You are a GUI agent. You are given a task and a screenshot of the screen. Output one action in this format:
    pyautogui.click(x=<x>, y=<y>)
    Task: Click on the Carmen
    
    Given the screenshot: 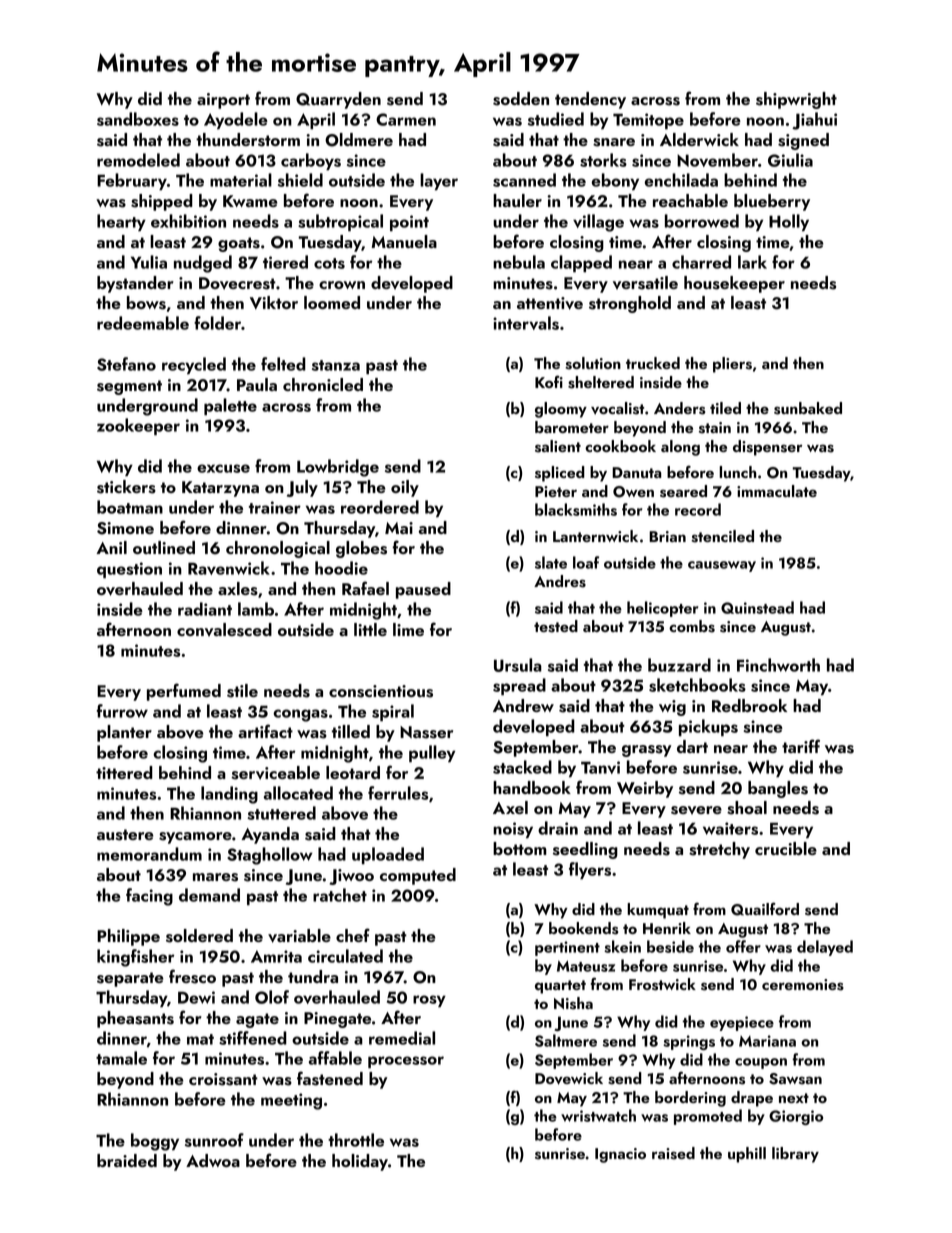 What is the action you would take?
    pyautogui.click(x=406, y=119)
